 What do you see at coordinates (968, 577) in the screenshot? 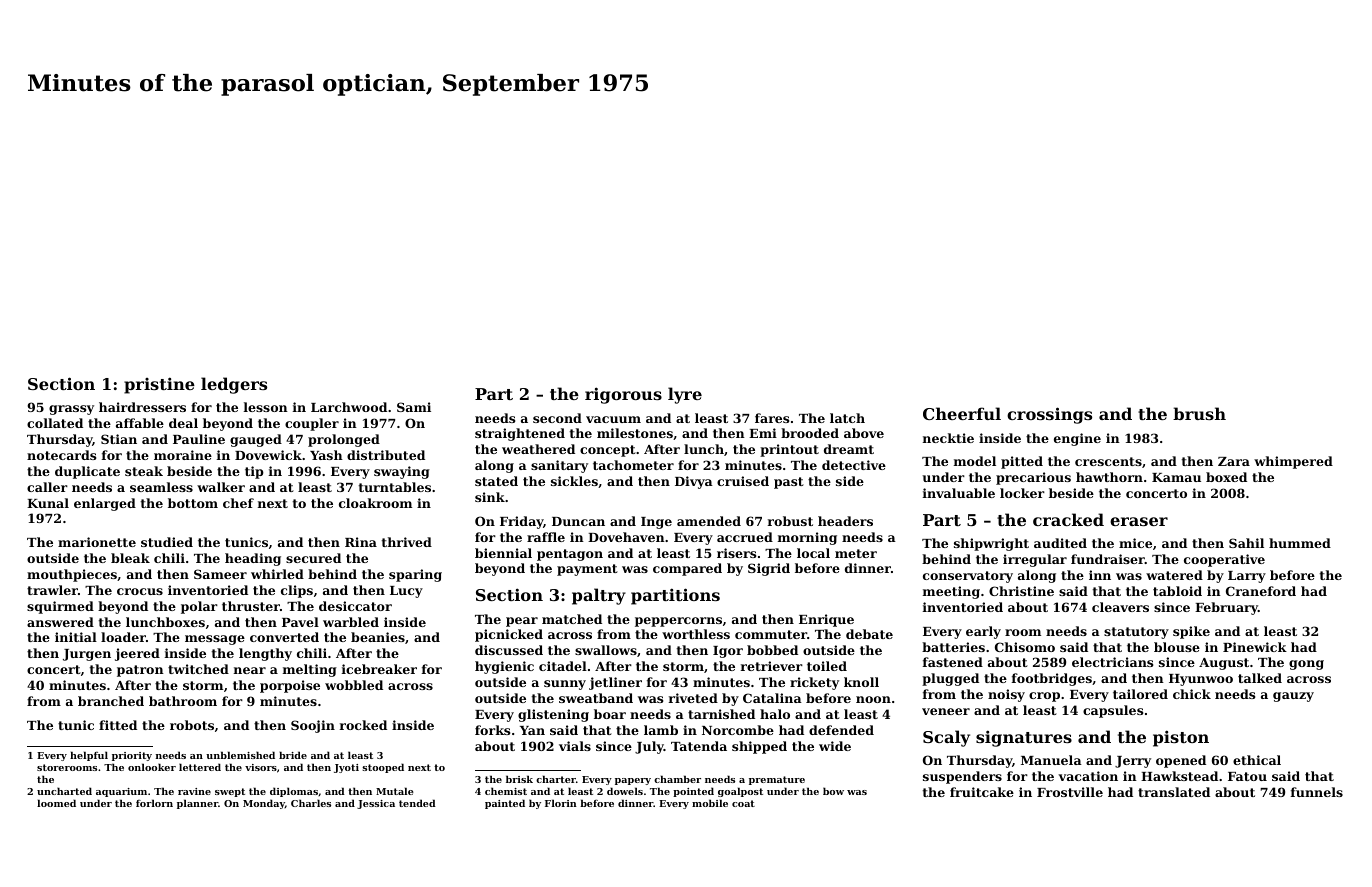
I see `conservatory` at bounding box center [968, 577].
